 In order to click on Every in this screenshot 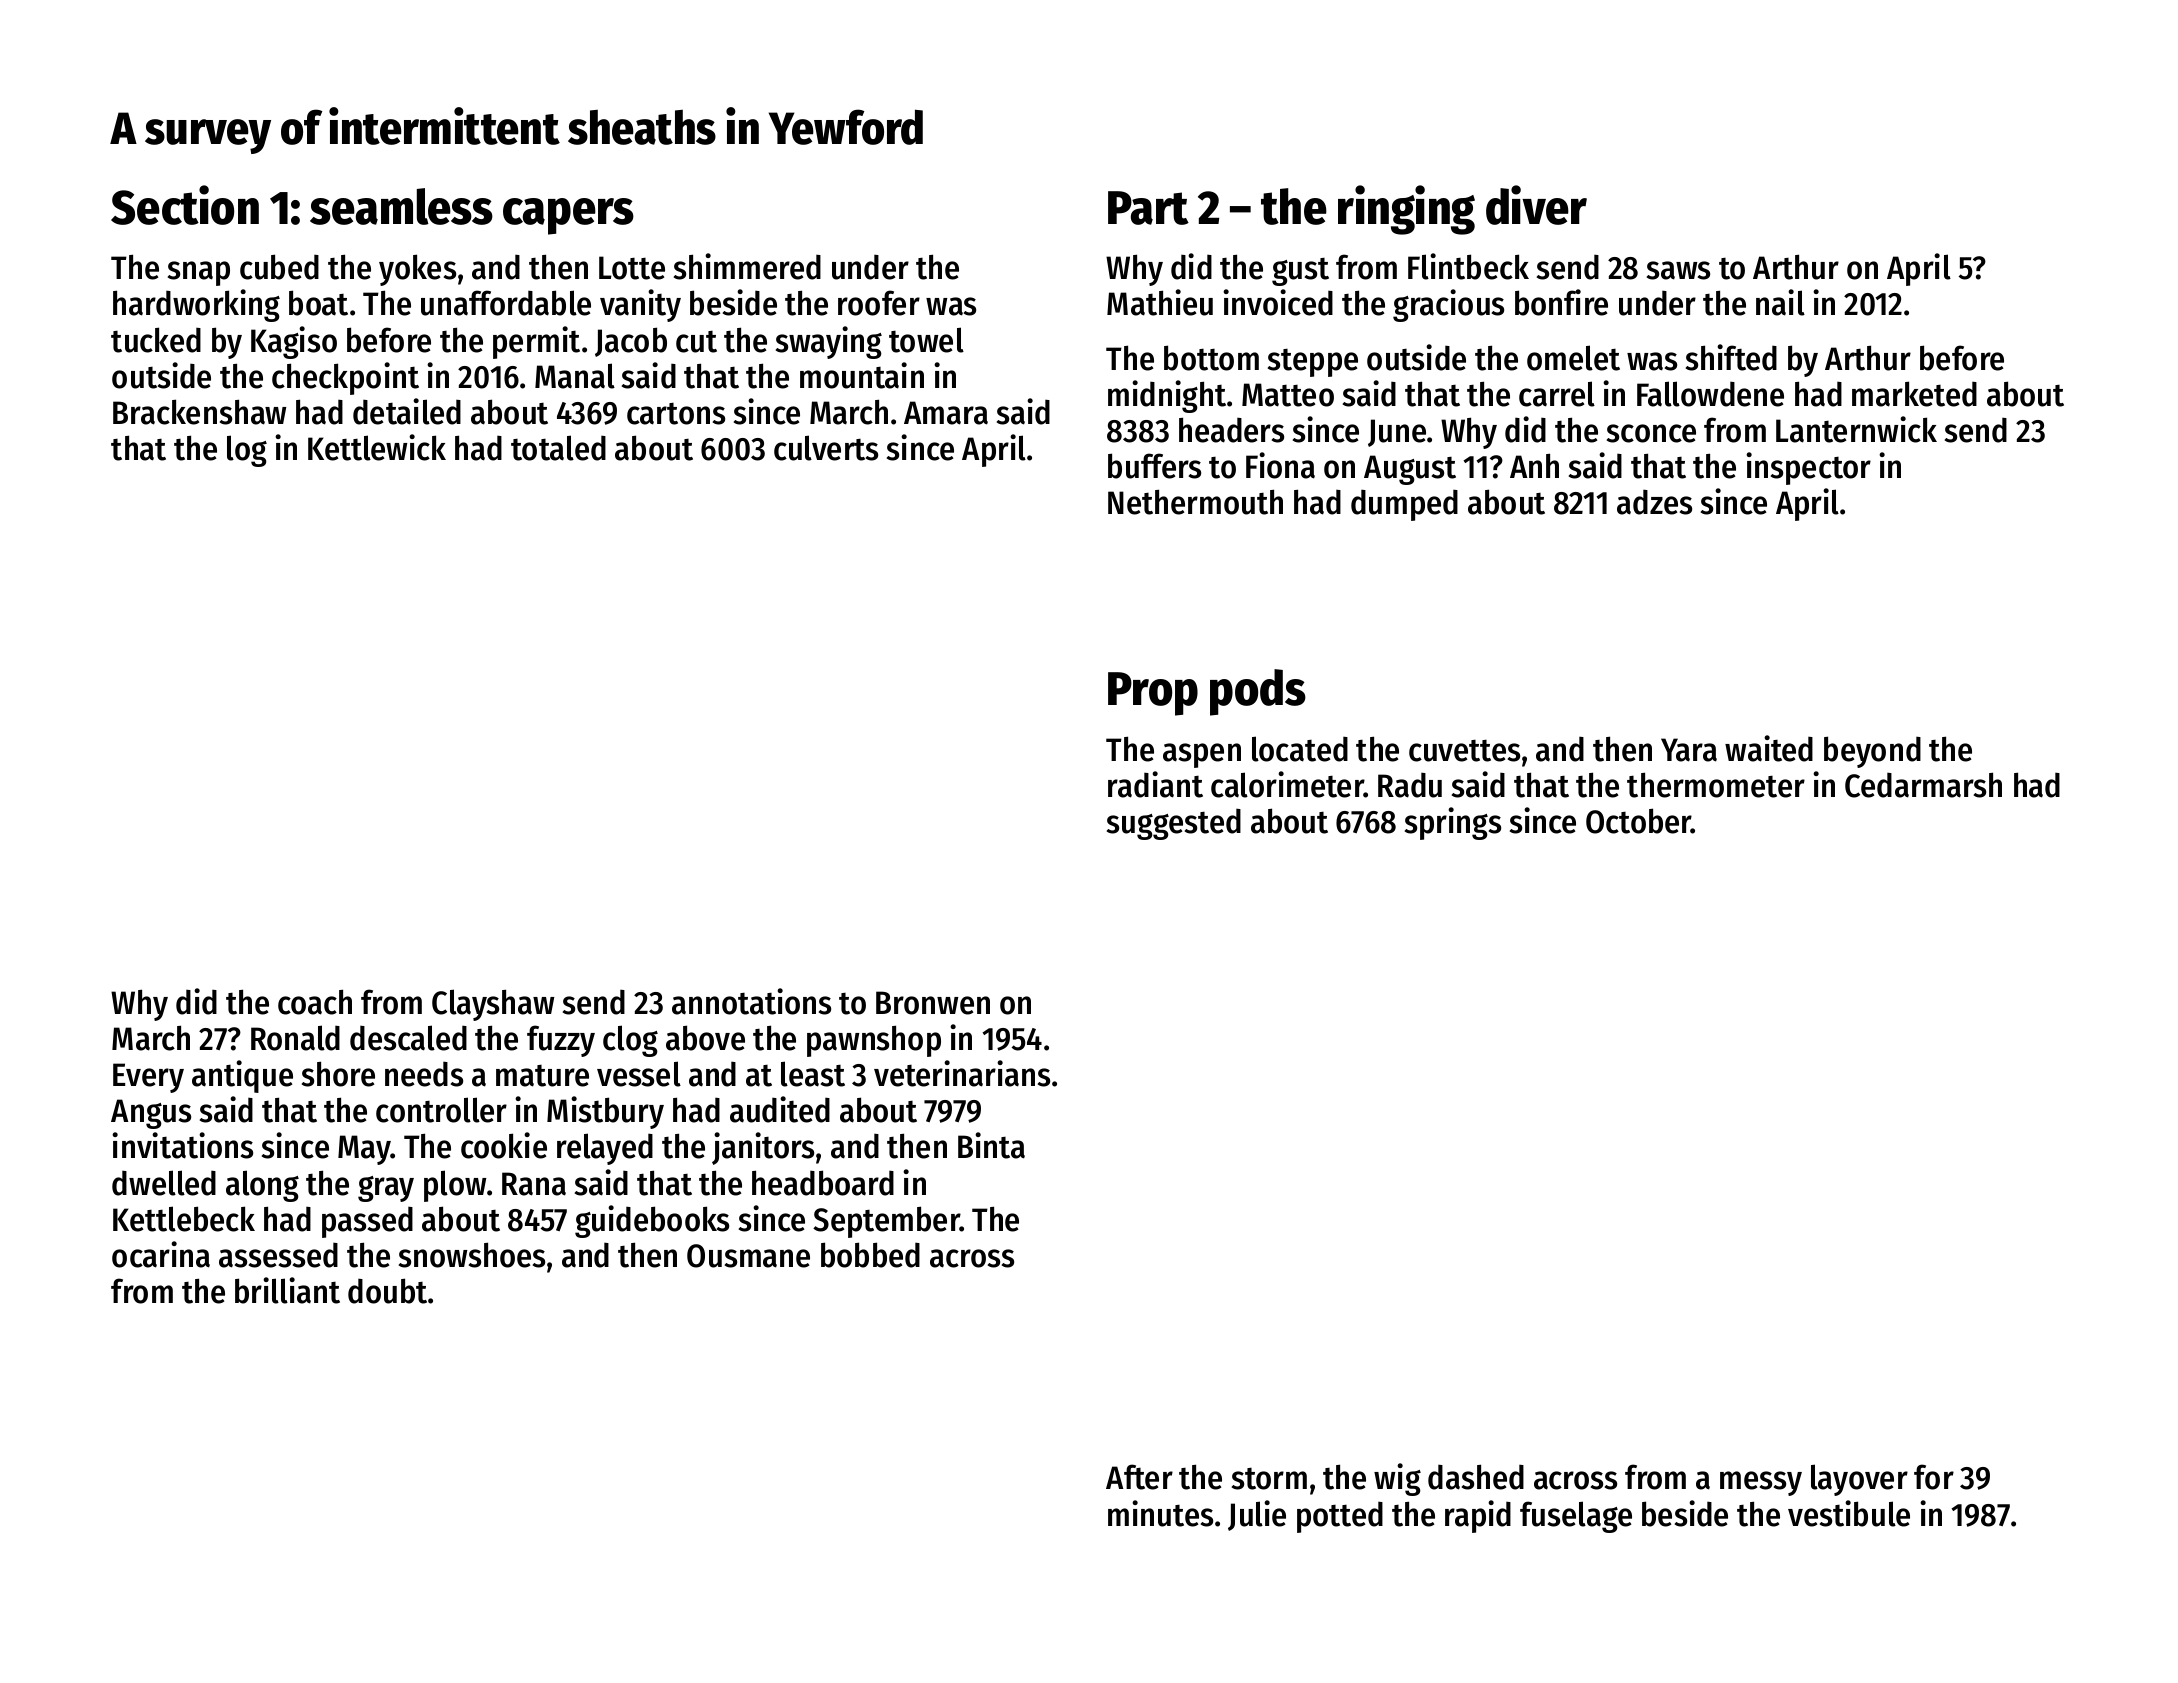, I will do `click(148, 1078)`.
